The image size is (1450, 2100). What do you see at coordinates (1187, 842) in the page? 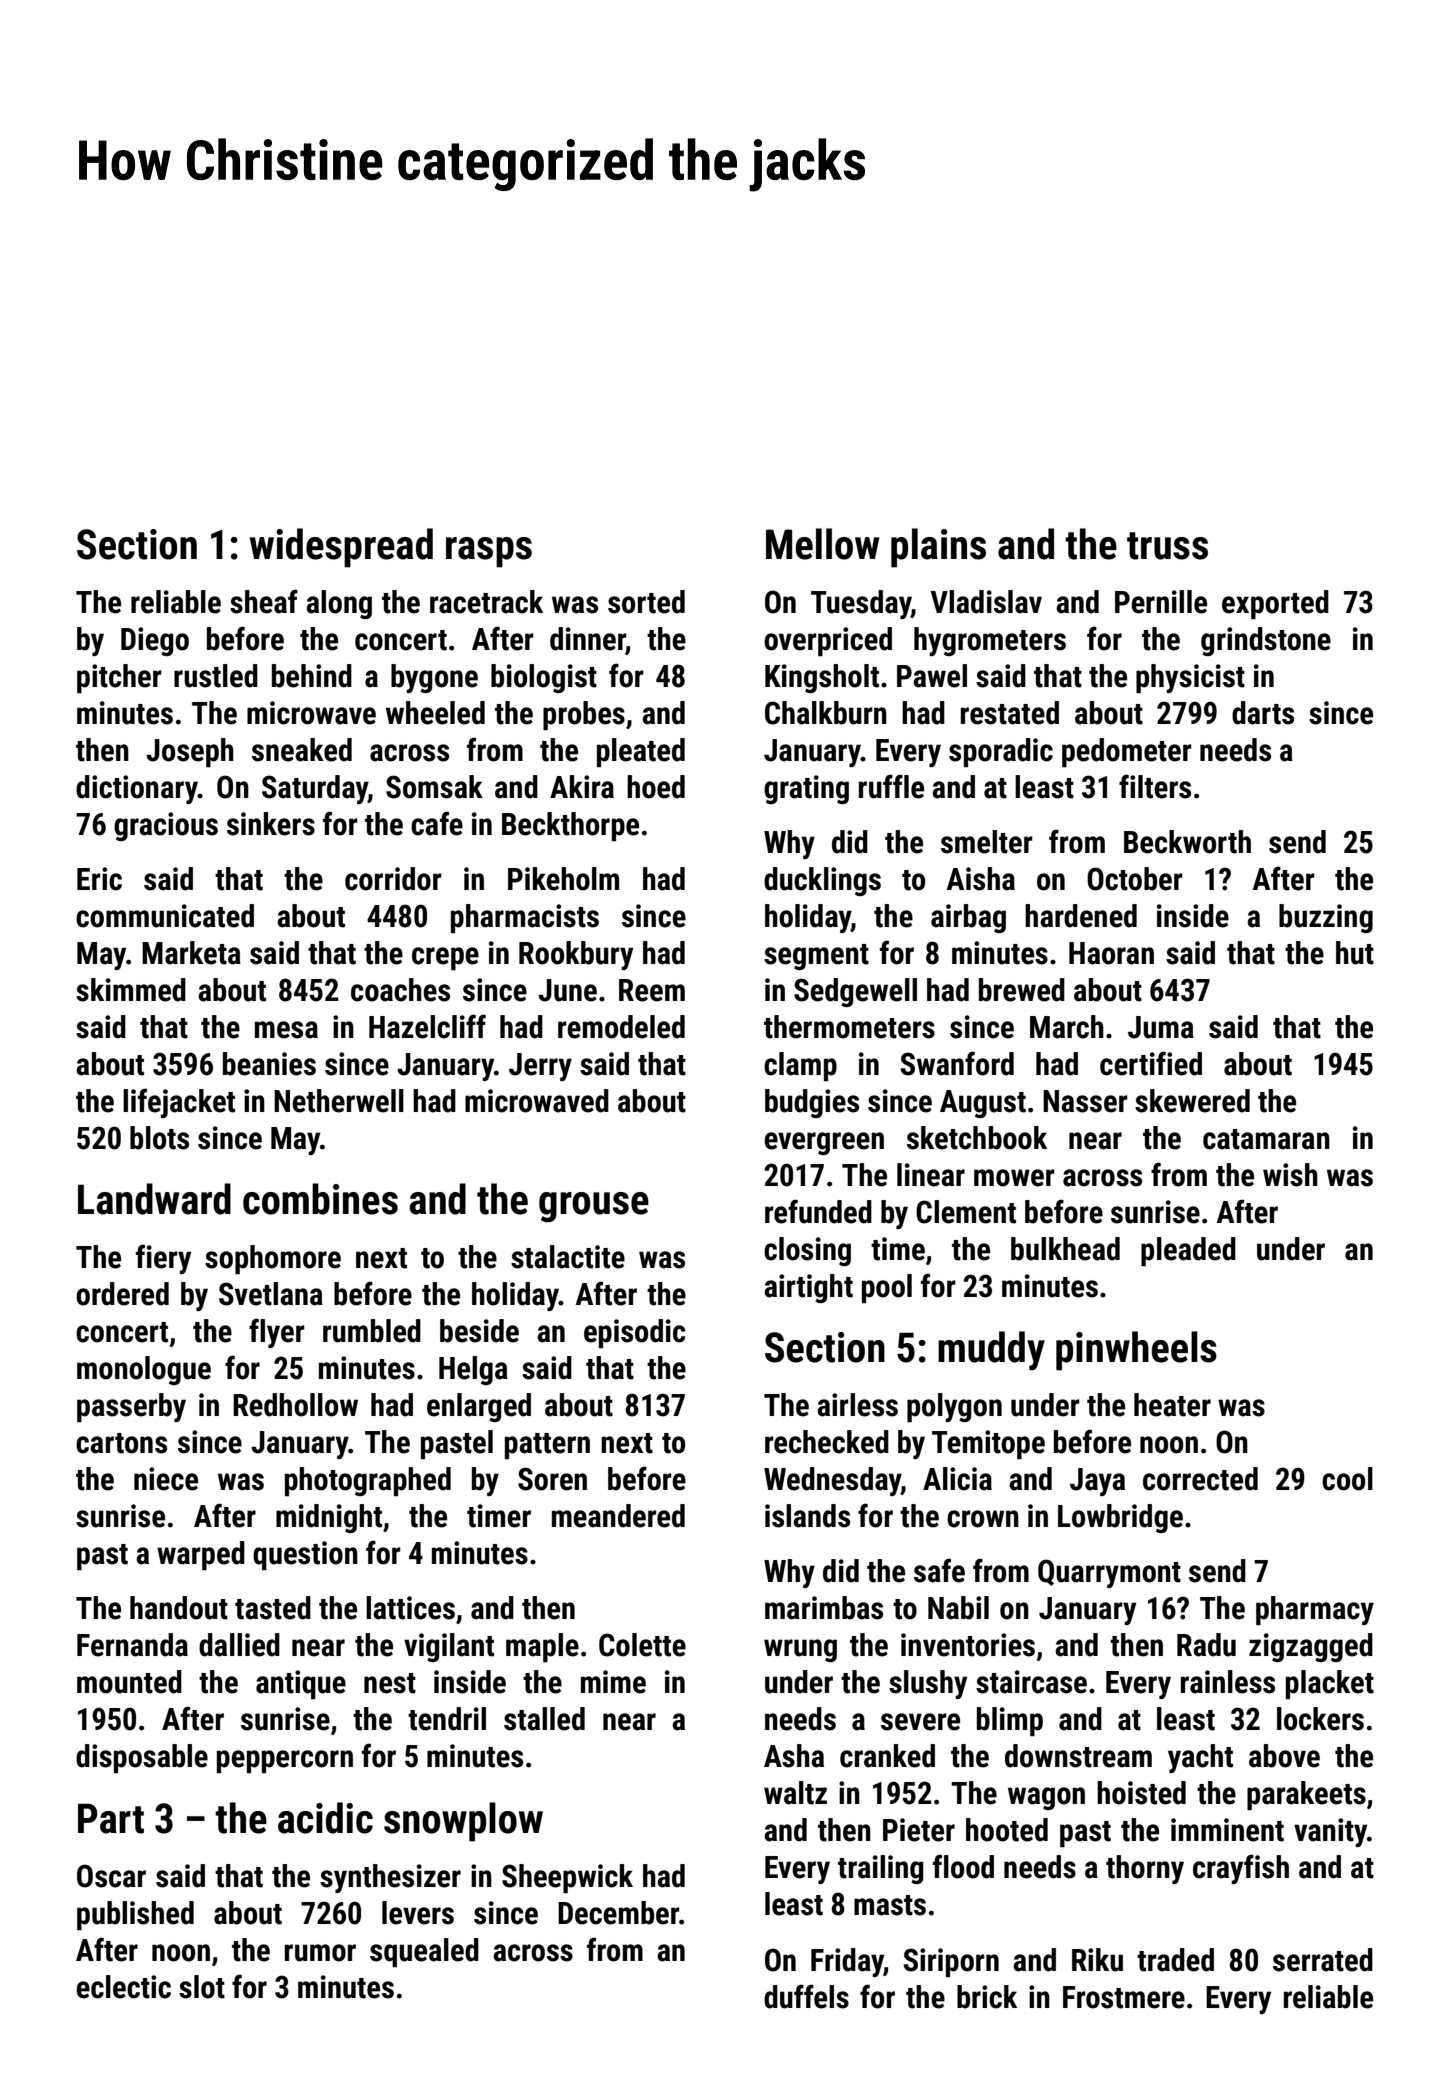
I see `Beckworth` at bounding box center [1187, 842].
